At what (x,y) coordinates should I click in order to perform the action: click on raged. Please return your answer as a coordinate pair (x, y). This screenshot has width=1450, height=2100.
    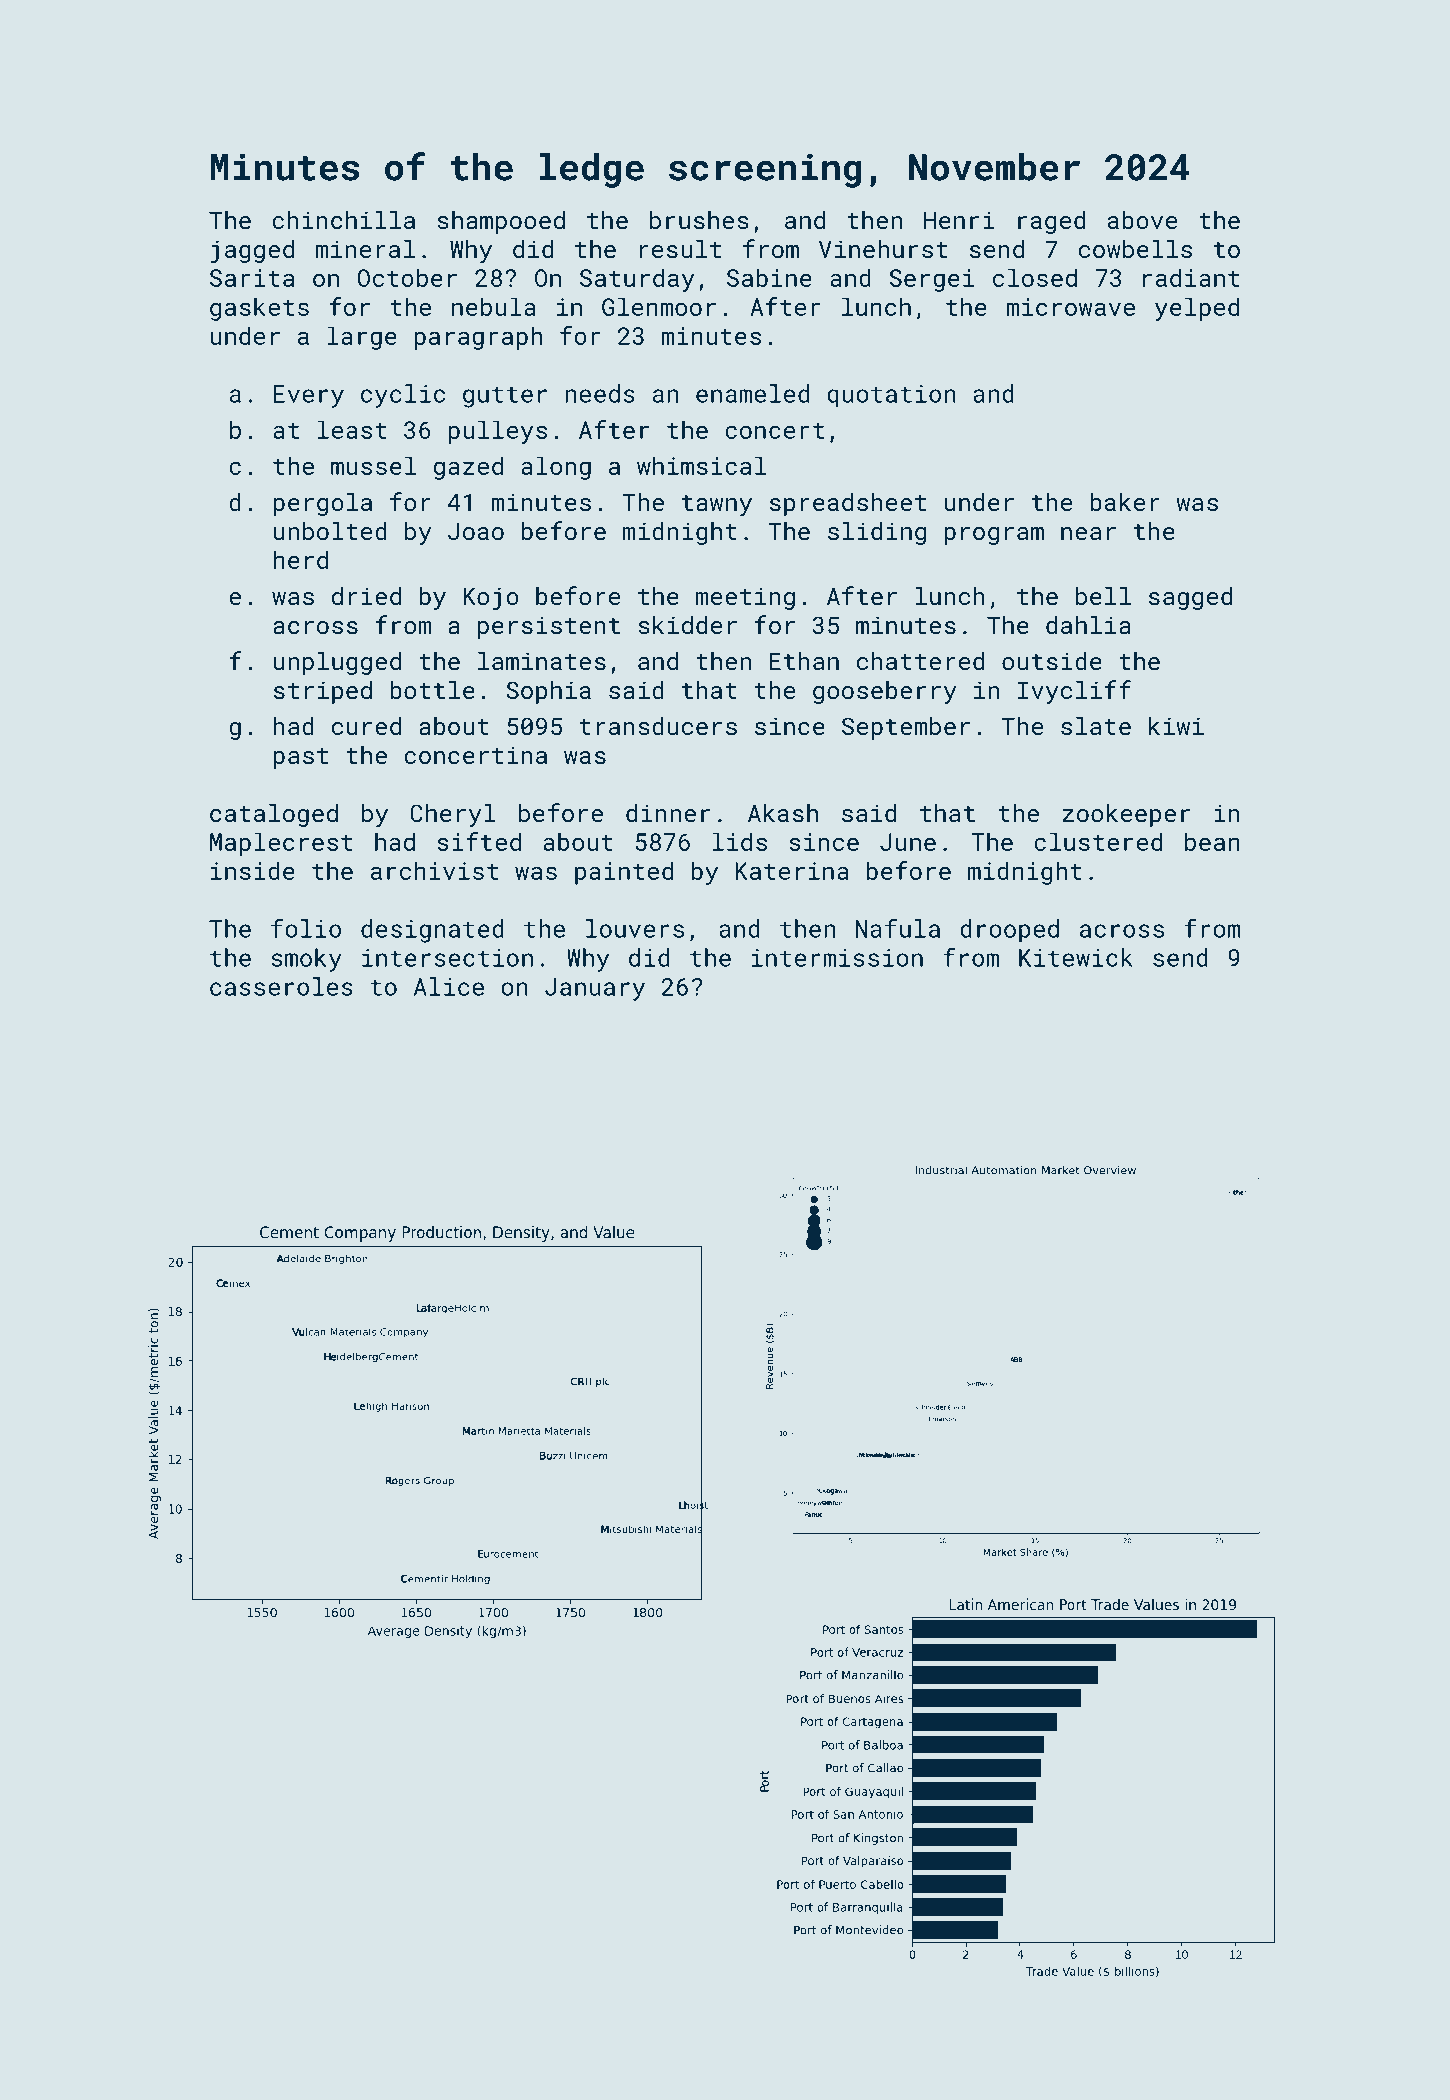
    Looking at the image, I should click on (1051, 222).
